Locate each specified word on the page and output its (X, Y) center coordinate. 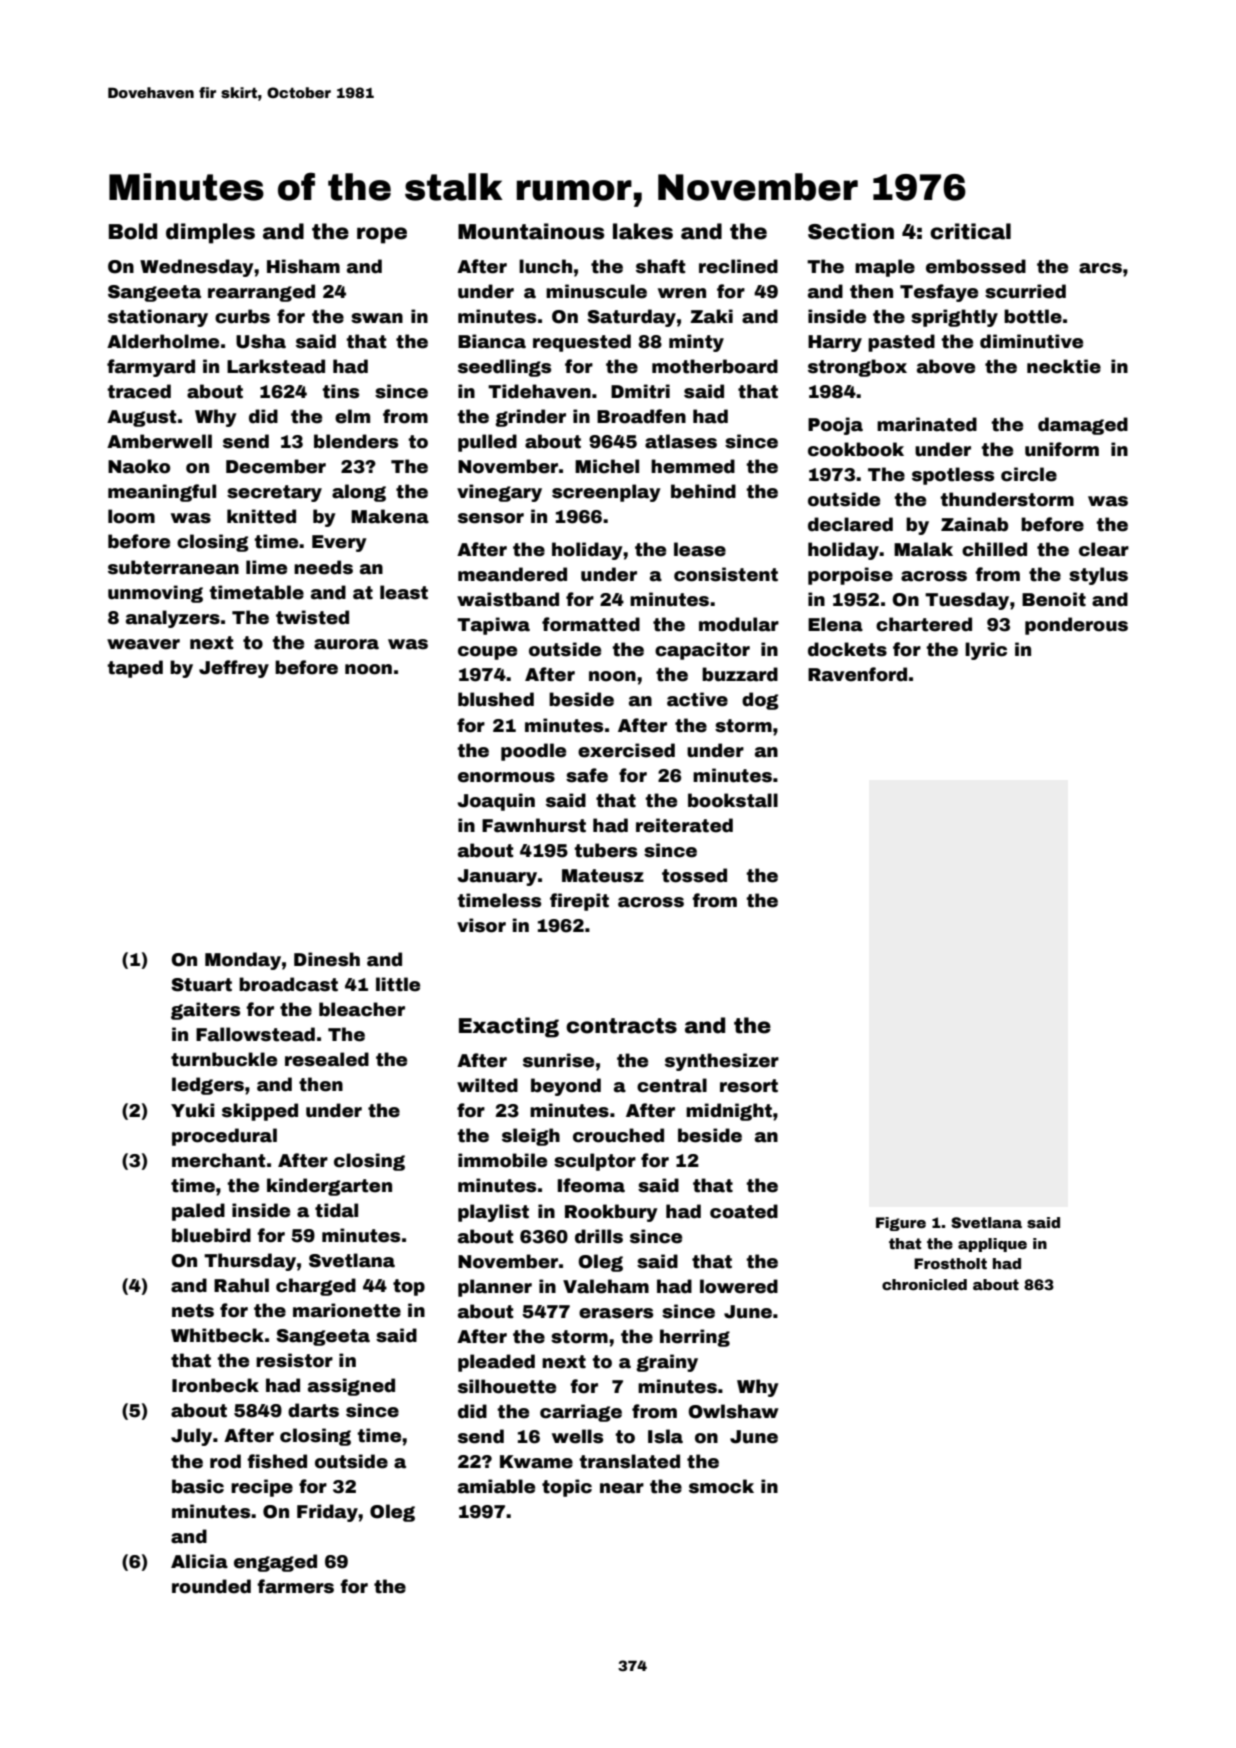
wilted (487, 1085)
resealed (327, 1059)
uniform (1062, 449)
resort (749, 1086)
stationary (158, 318)
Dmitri (640, 391)
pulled (487, 443)
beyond (566, 1087)
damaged (1083, 426)
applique (992, 1245)
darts (313, 1410)
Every (339, 543)
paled (198, 1212)
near (622, 1488)
